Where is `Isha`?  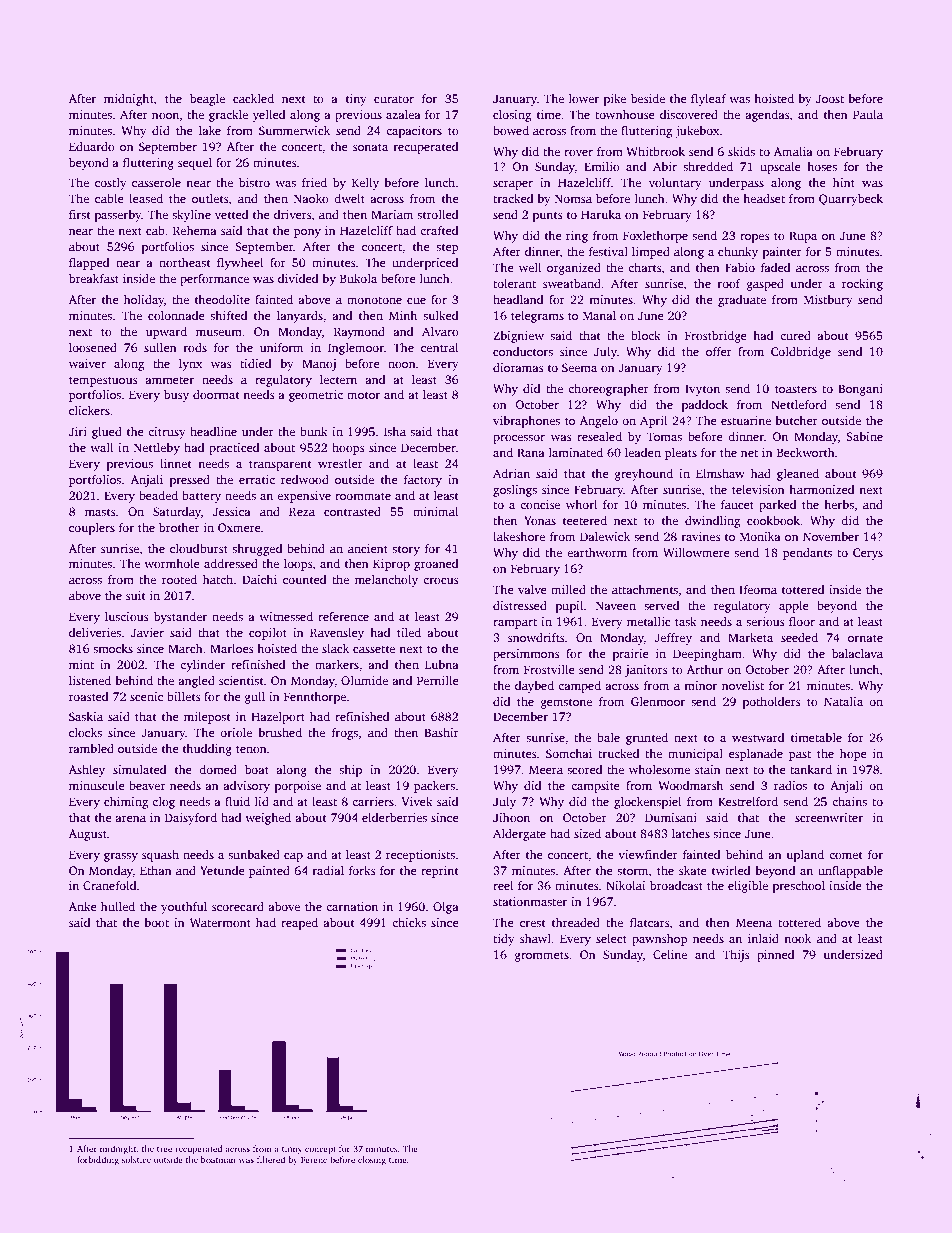 Isha is located at coordinates (395, 431).
